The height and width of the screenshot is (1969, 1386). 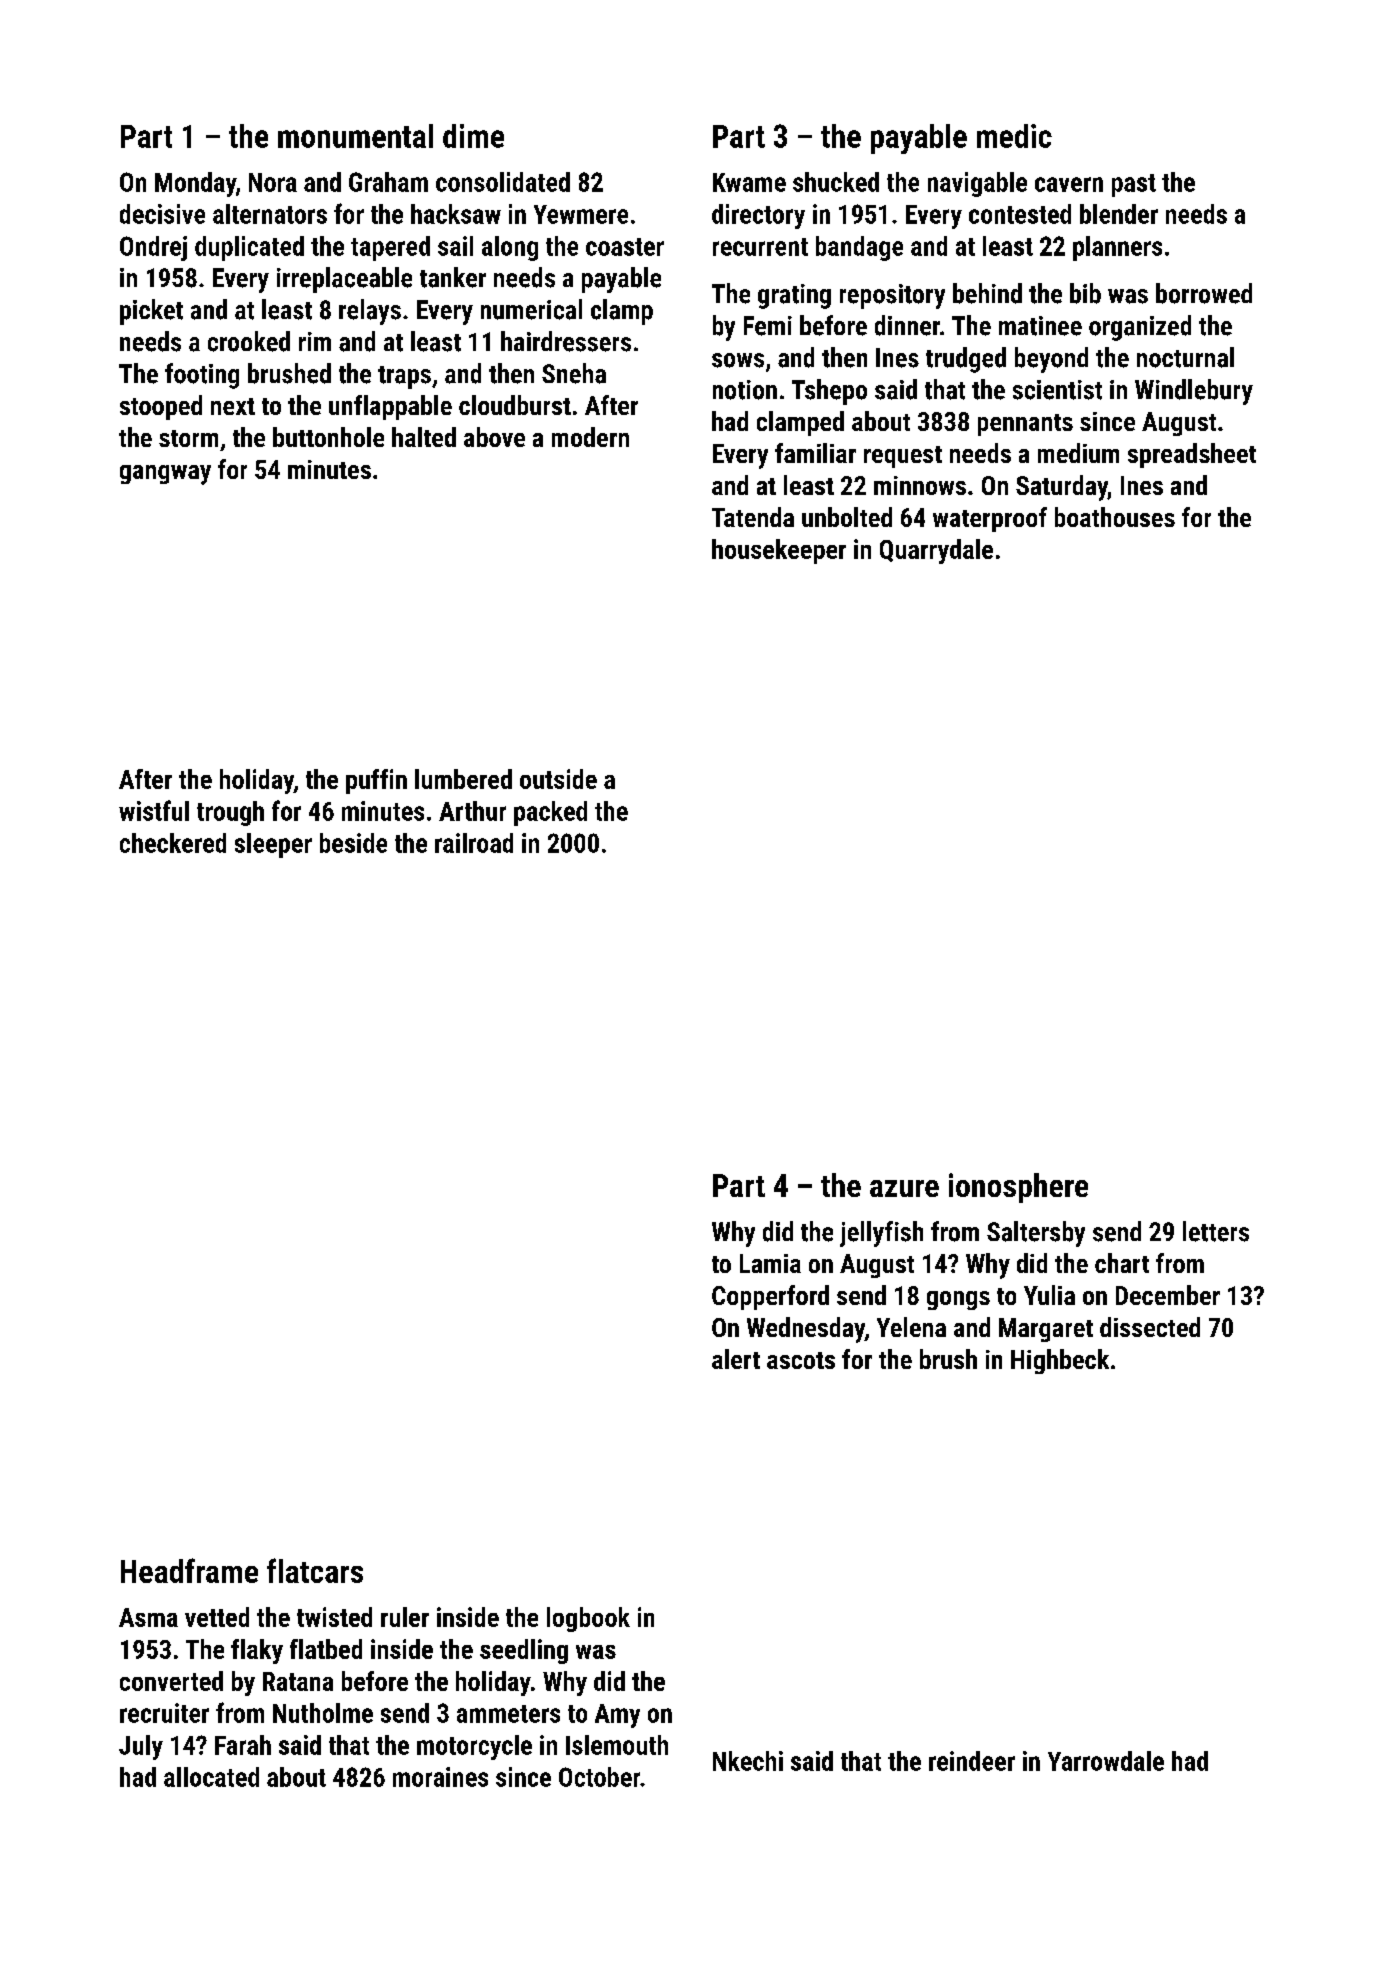 What do you see at coordinates (141, 1747) in the screenshot?
I see `July` at bounding box center [141, 1747].
